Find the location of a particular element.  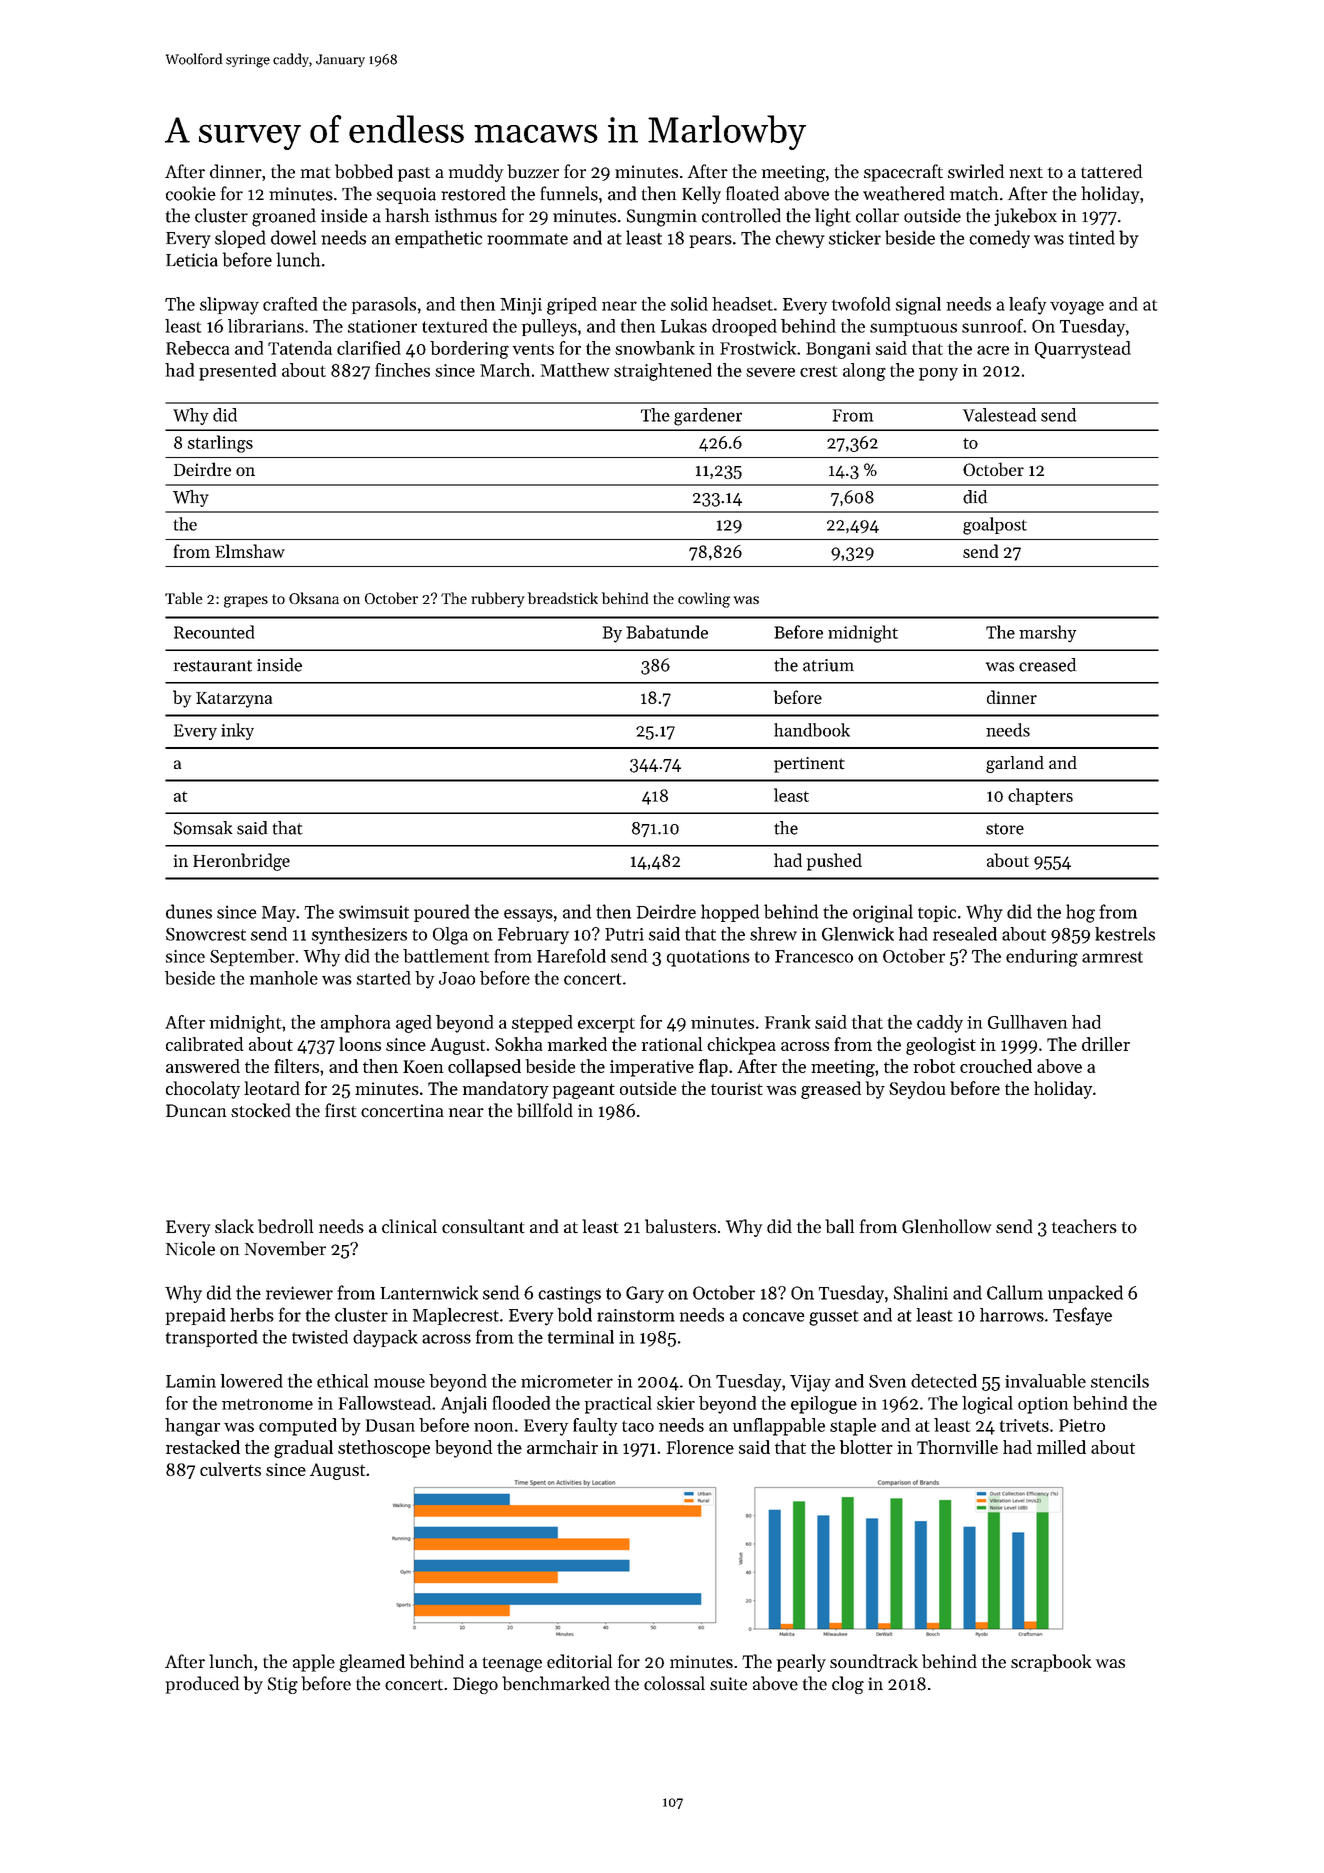

bobbed is located at coordinates (364, 171).
